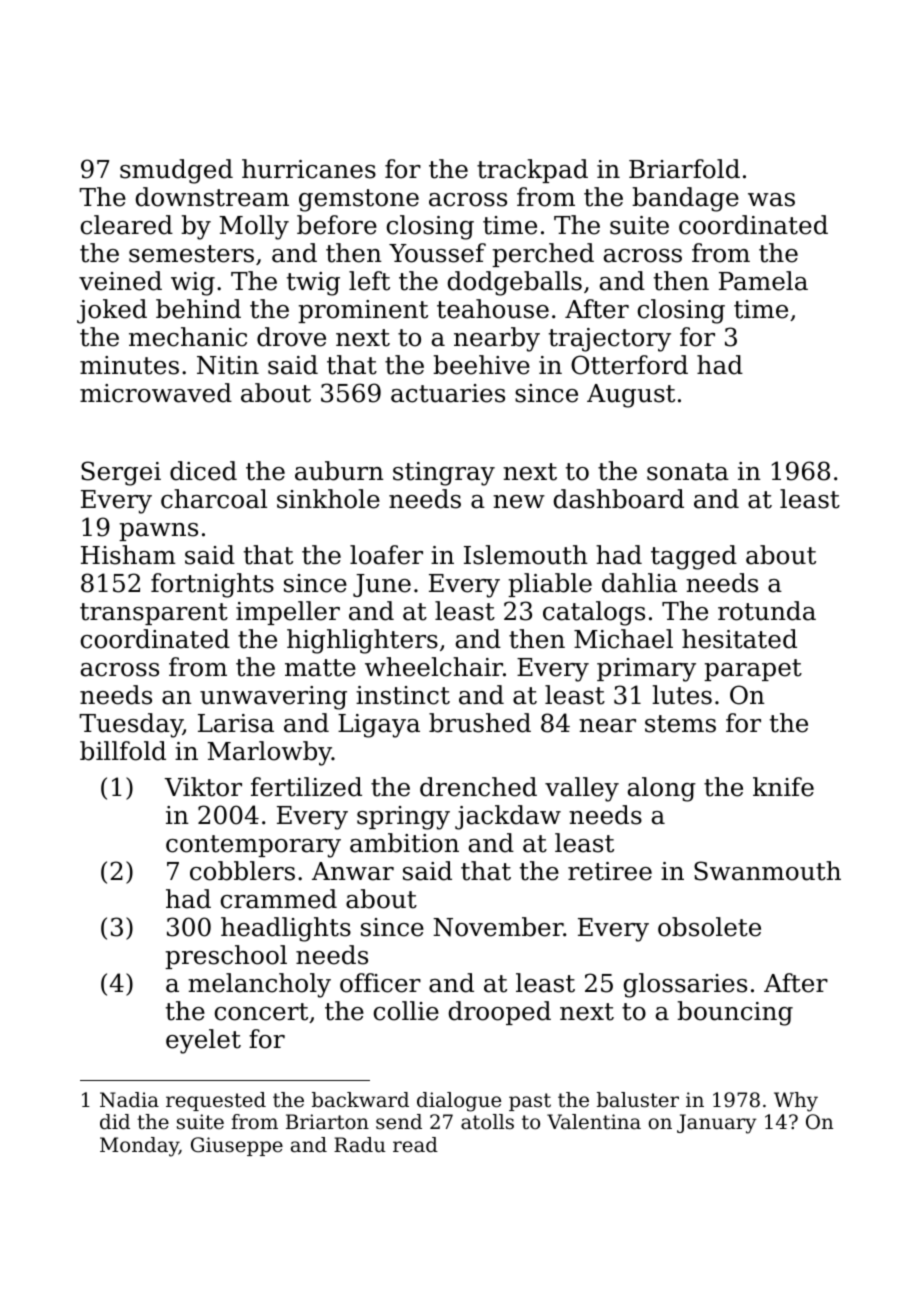 The width and height of the screenshot is (924, 1311). What do you see at coordinates (226, 957) in the screenshot?
I see `preschool` at bounding box center [226, 957].
